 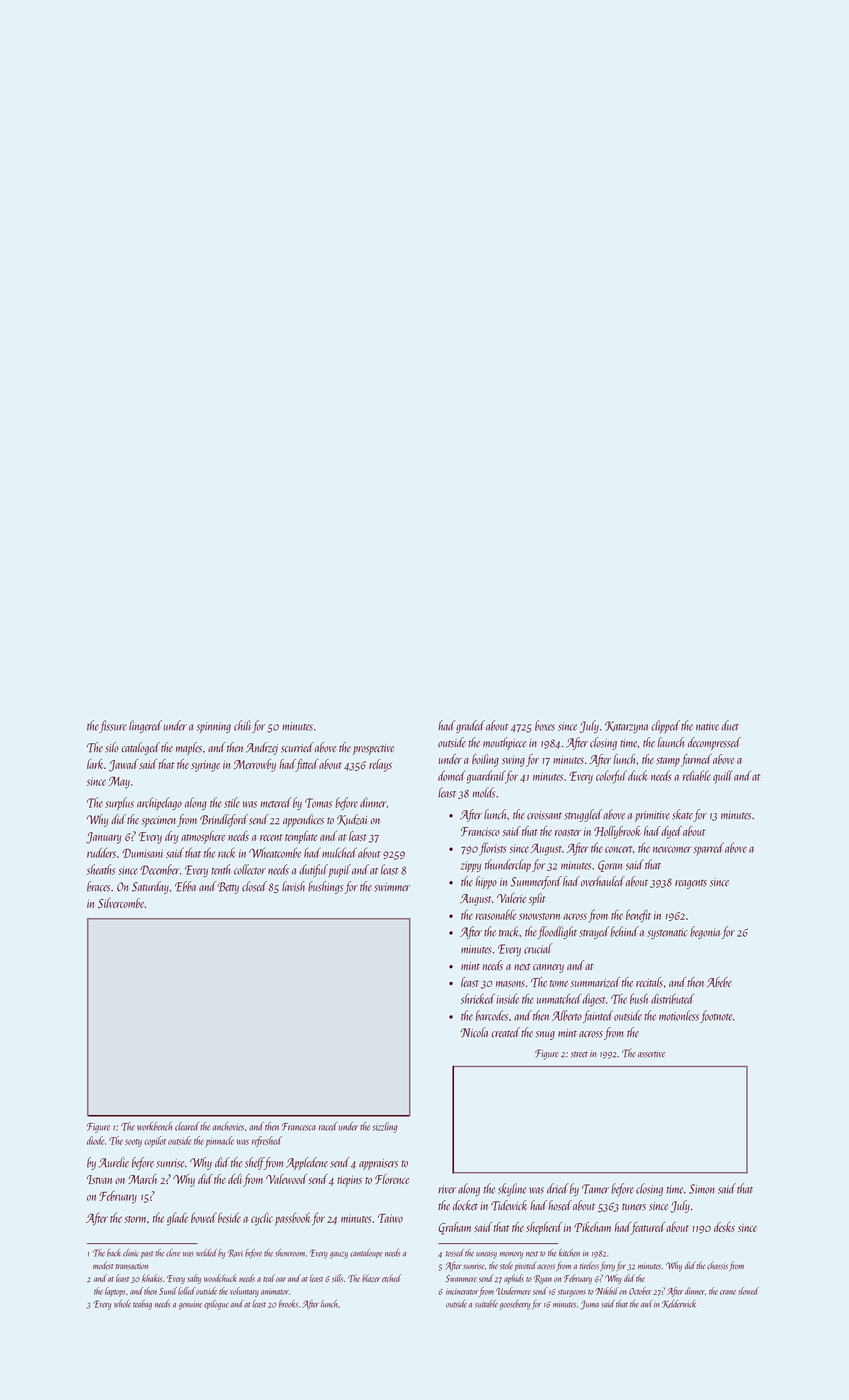 I want to click on footnote, so click(x=716, y=1016).
